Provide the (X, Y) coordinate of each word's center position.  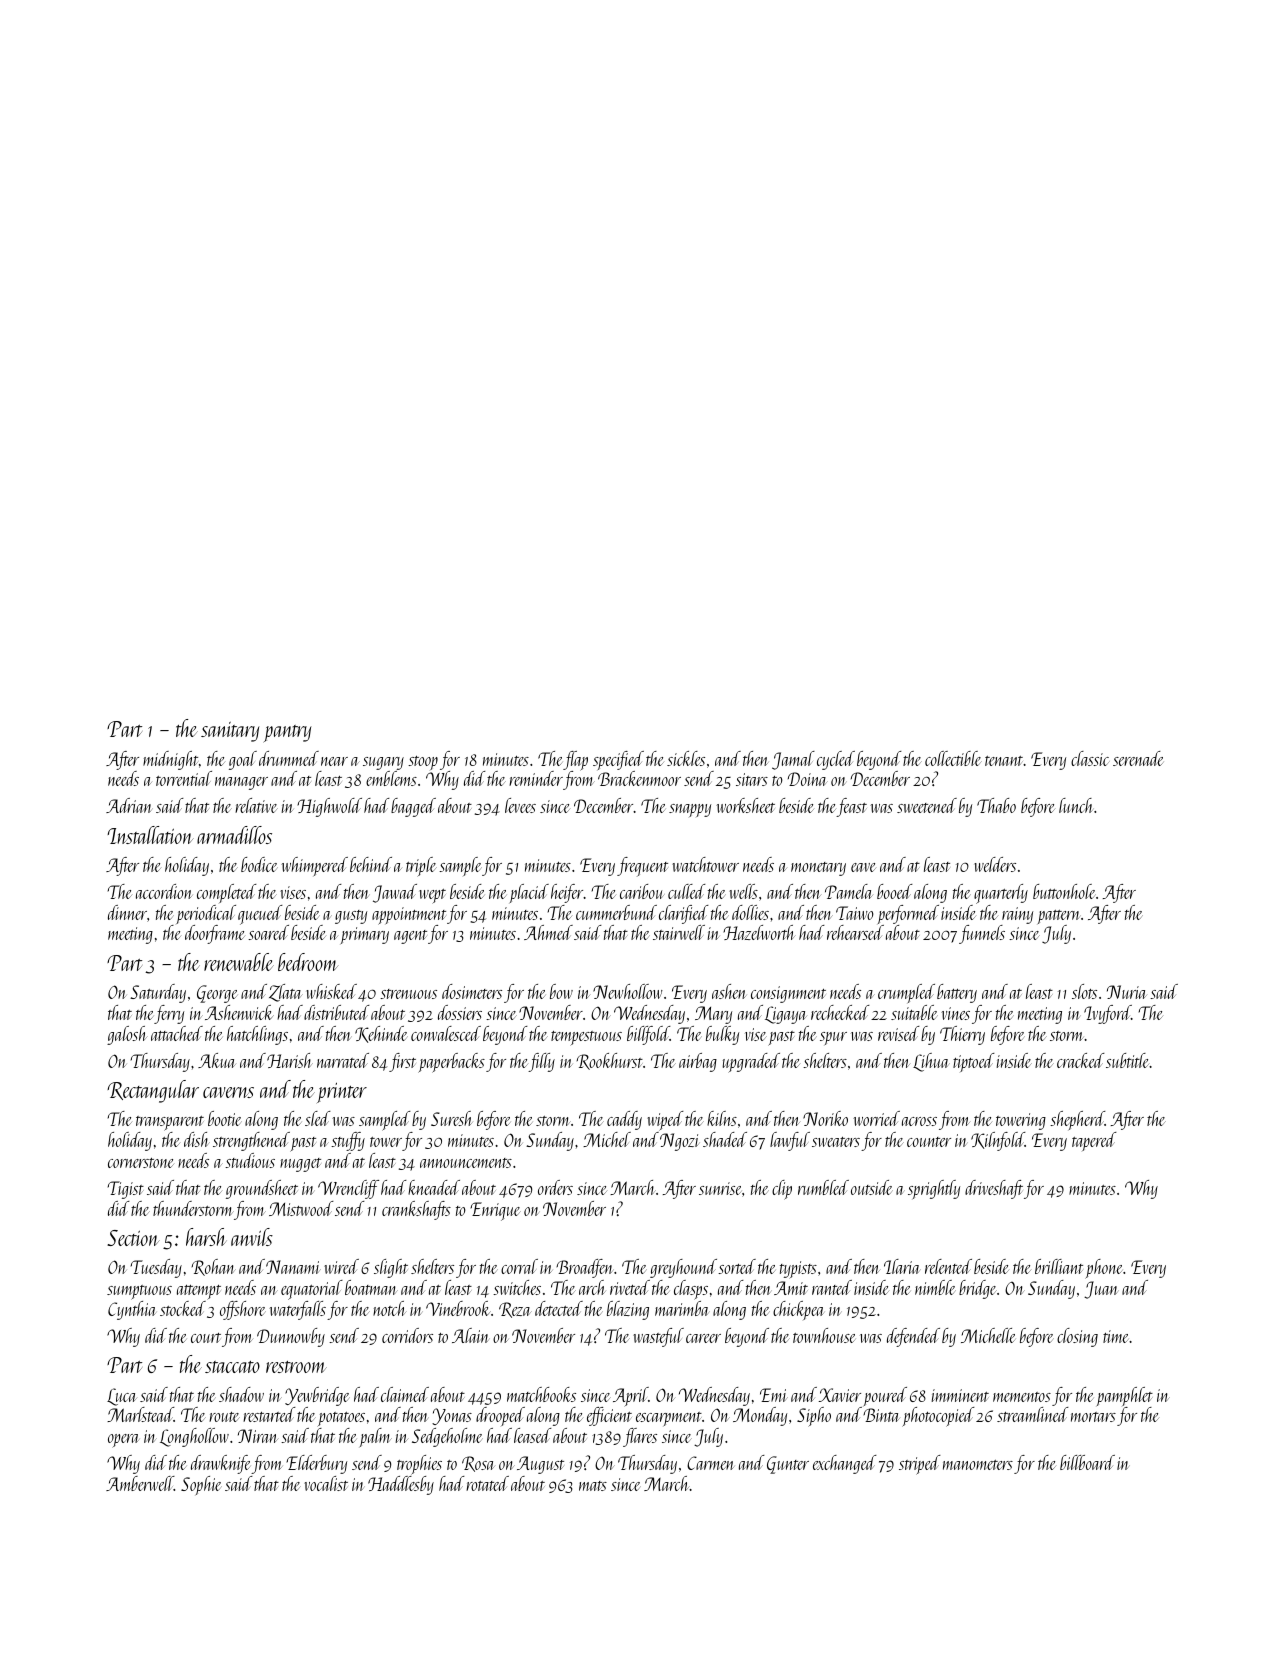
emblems (391, 778)
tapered (1094, 1141)
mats (593, 1486)
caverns (228, 1092)
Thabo (996, 805)
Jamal (793, 760)
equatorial (312, 1290)
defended (913, 1337)
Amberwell (140, 1483)
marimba (682, 1308)
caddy (624, 1120)
